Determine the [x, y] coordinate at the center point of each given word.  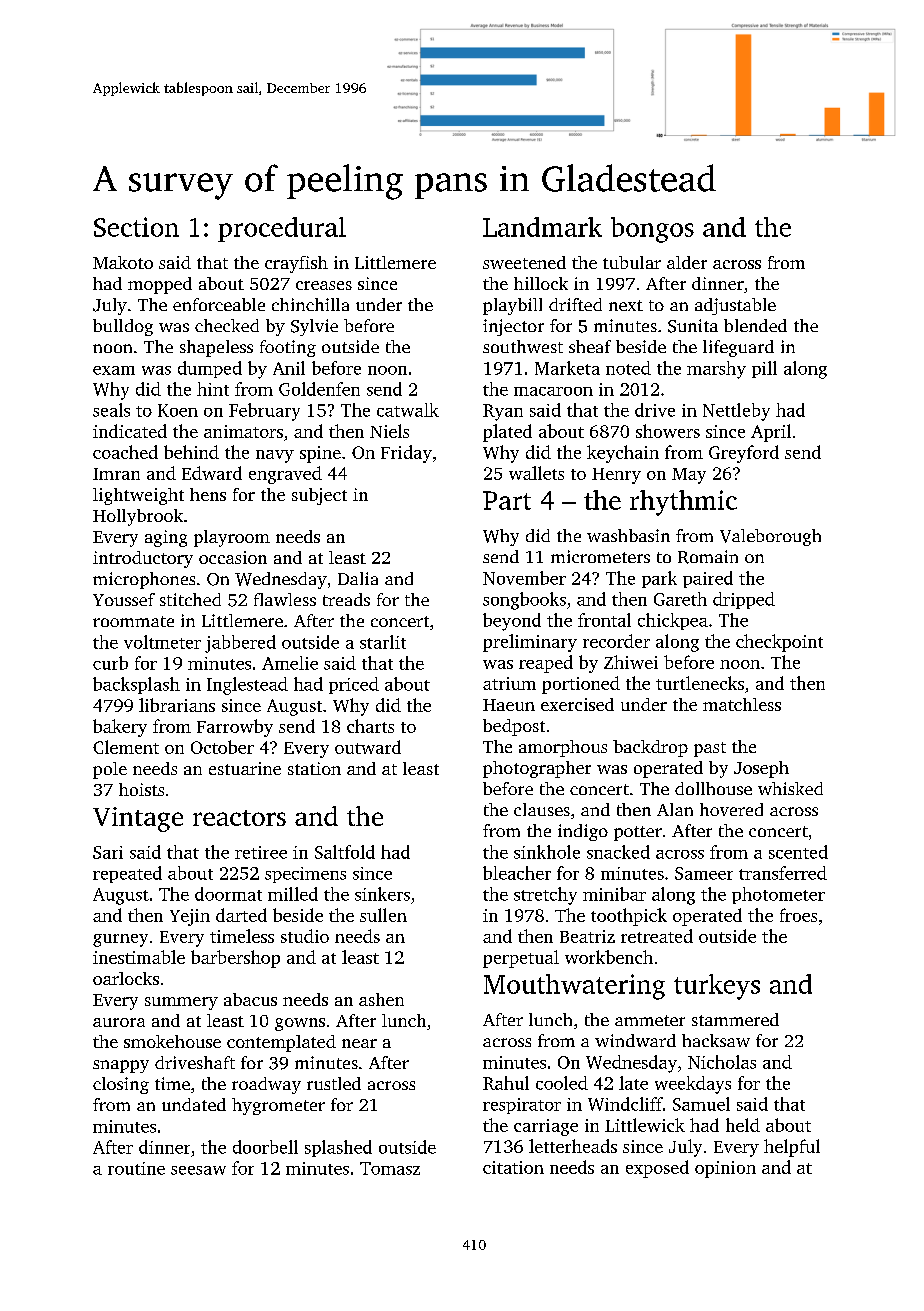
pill [764, 369]
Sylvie [314, 327]
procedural [282, 229]
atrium [509, 683]
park [659, 579]
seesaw [198, 1170]
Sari [108, 852]
